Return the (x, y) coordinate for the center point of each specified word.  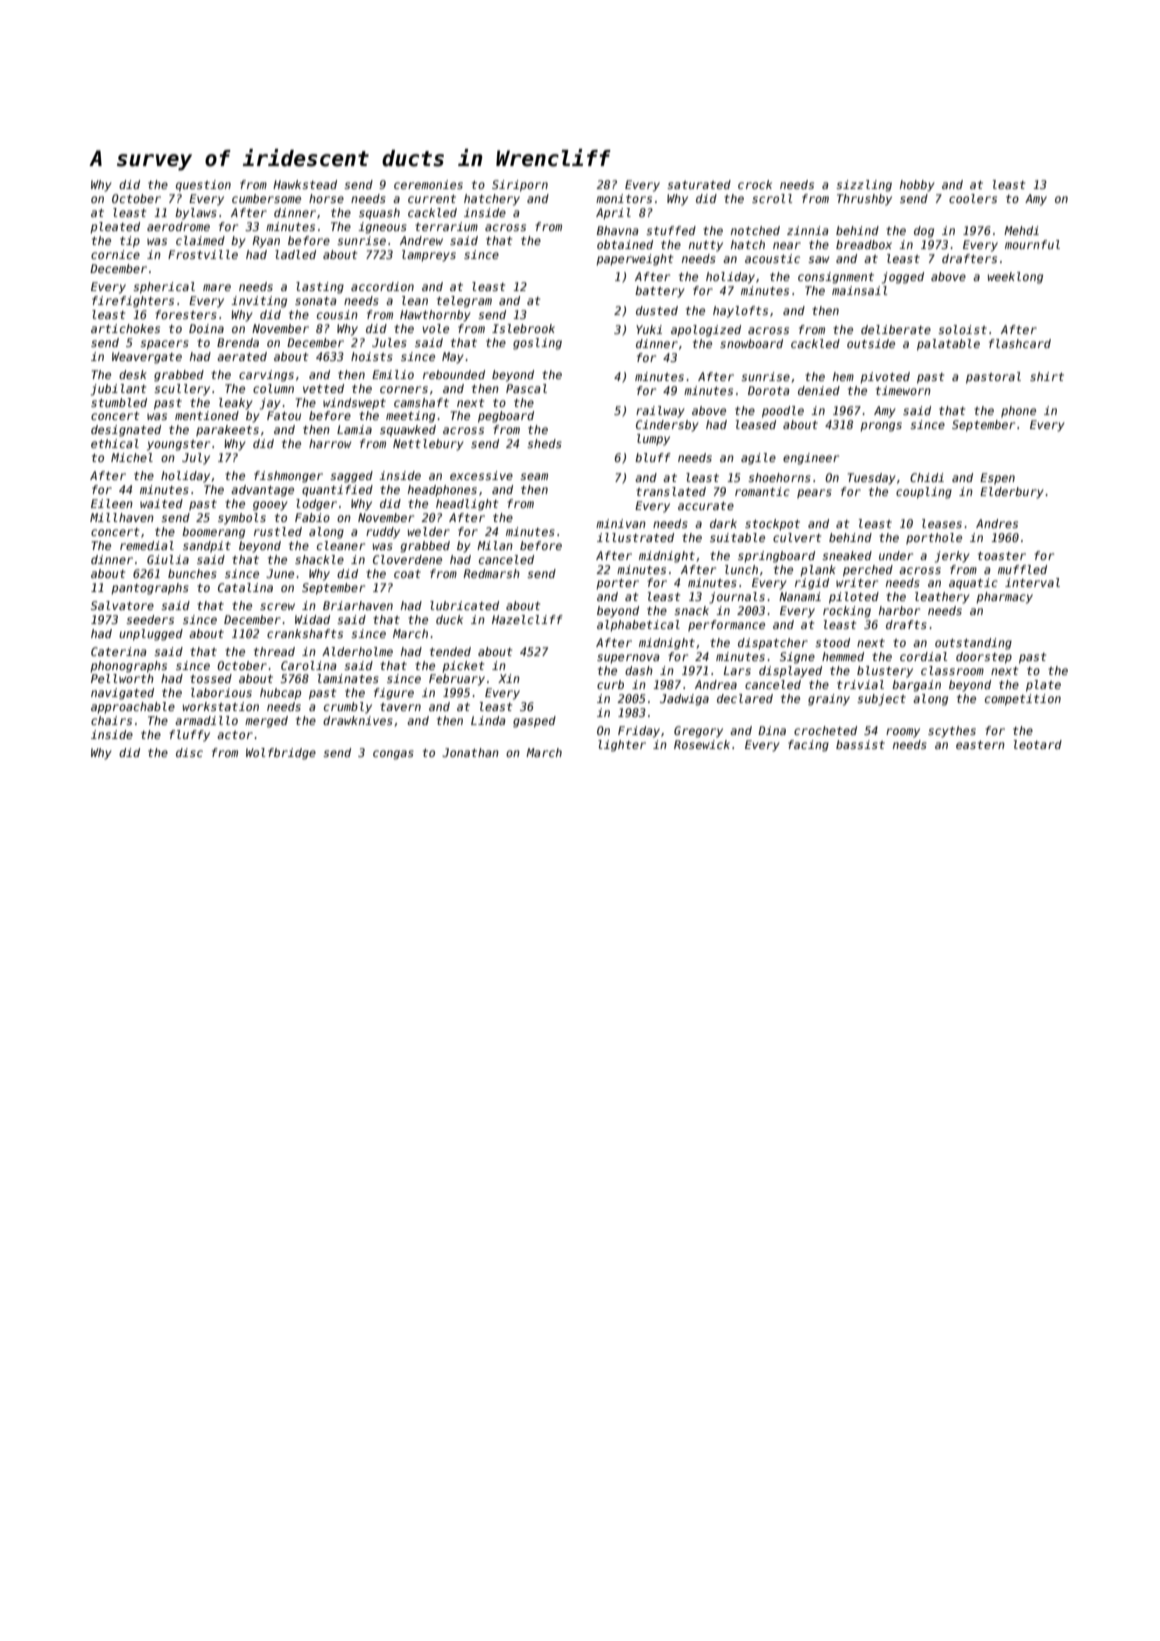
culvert (797, 537)
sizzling (864, 186)
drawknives (358, 720)
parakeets (227, 431)
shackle (319, 559)
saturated (699, 184)
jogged (903, 278)
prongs (881, 427)
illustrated (635, 537)
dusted (657, 310)
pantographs (150, 589)
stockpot (772, 525)
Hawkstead (305, 184)
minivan (621, 523)
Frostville (203, 254)
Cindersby (667, 426)
